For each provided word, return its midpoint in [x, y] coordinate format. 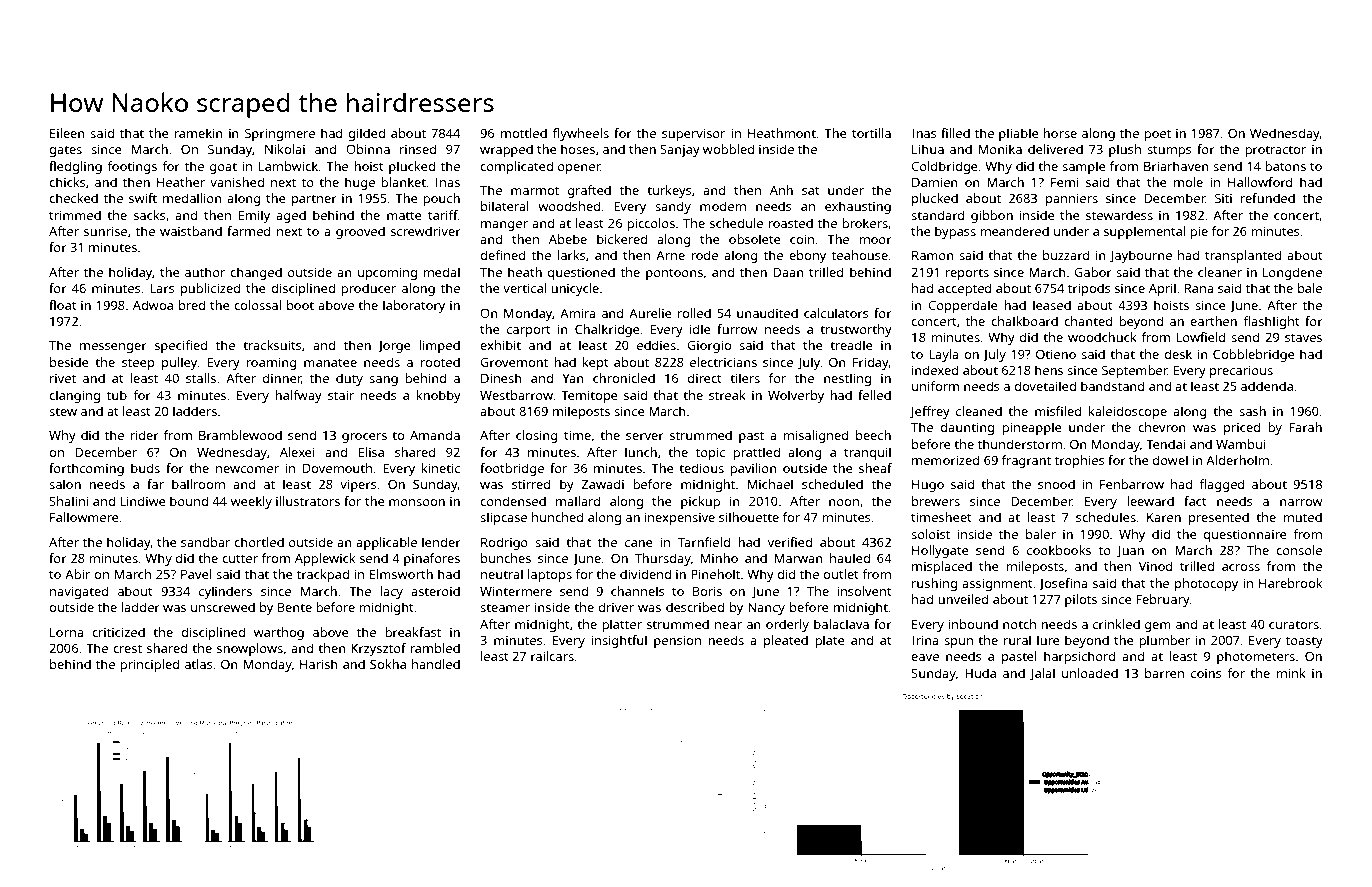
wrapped [506, 150]
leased [1052, 305]
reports [967, 274]
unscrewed [223, 607]
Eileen [67, 133]
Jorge [394, 347]
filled [955, 133]
